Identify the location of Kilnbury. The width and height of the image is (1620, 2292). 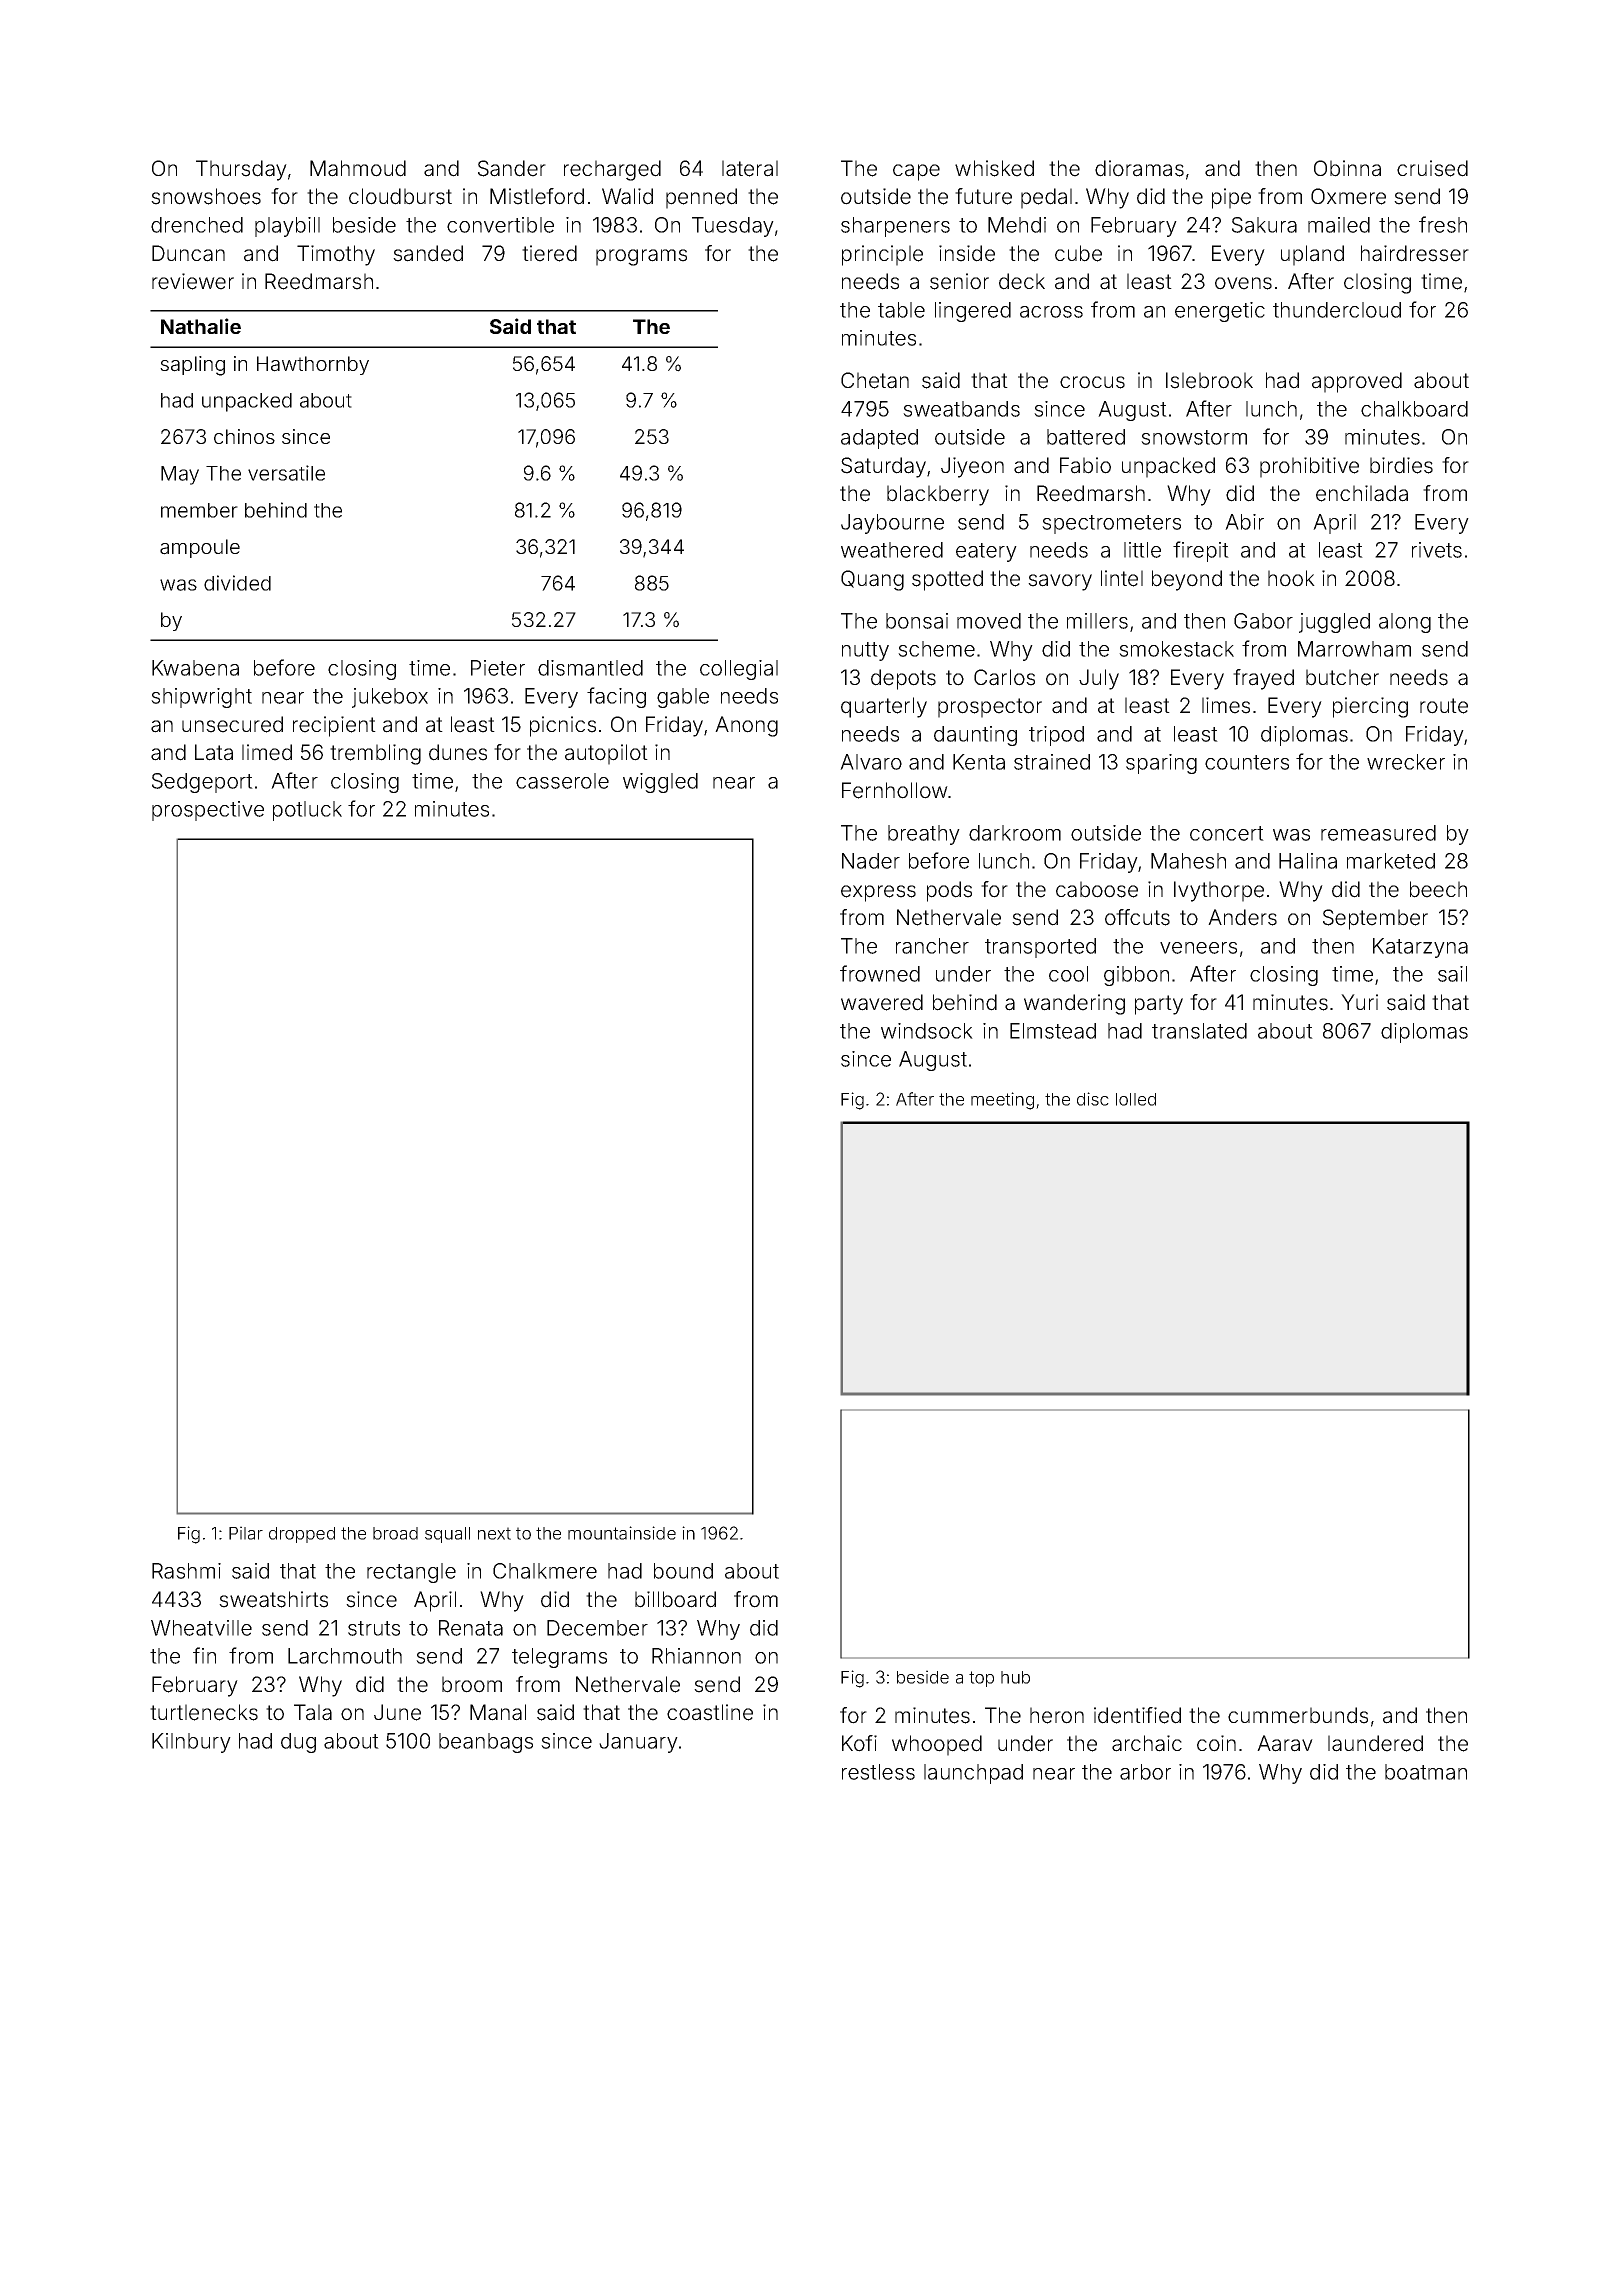
(191, 1743).
